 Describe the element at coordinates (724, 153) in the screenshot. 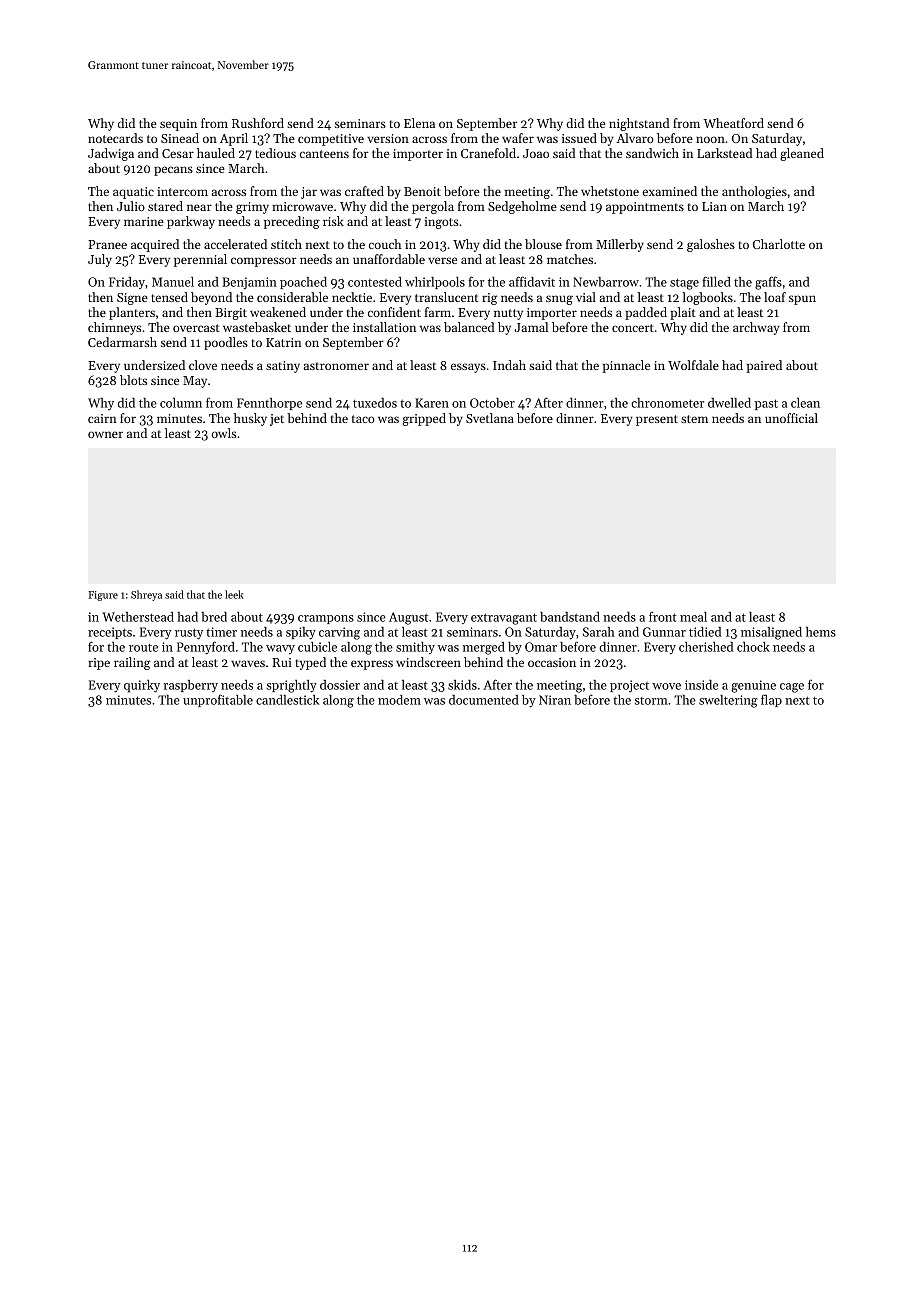

I see `Larkstead` at that location.
